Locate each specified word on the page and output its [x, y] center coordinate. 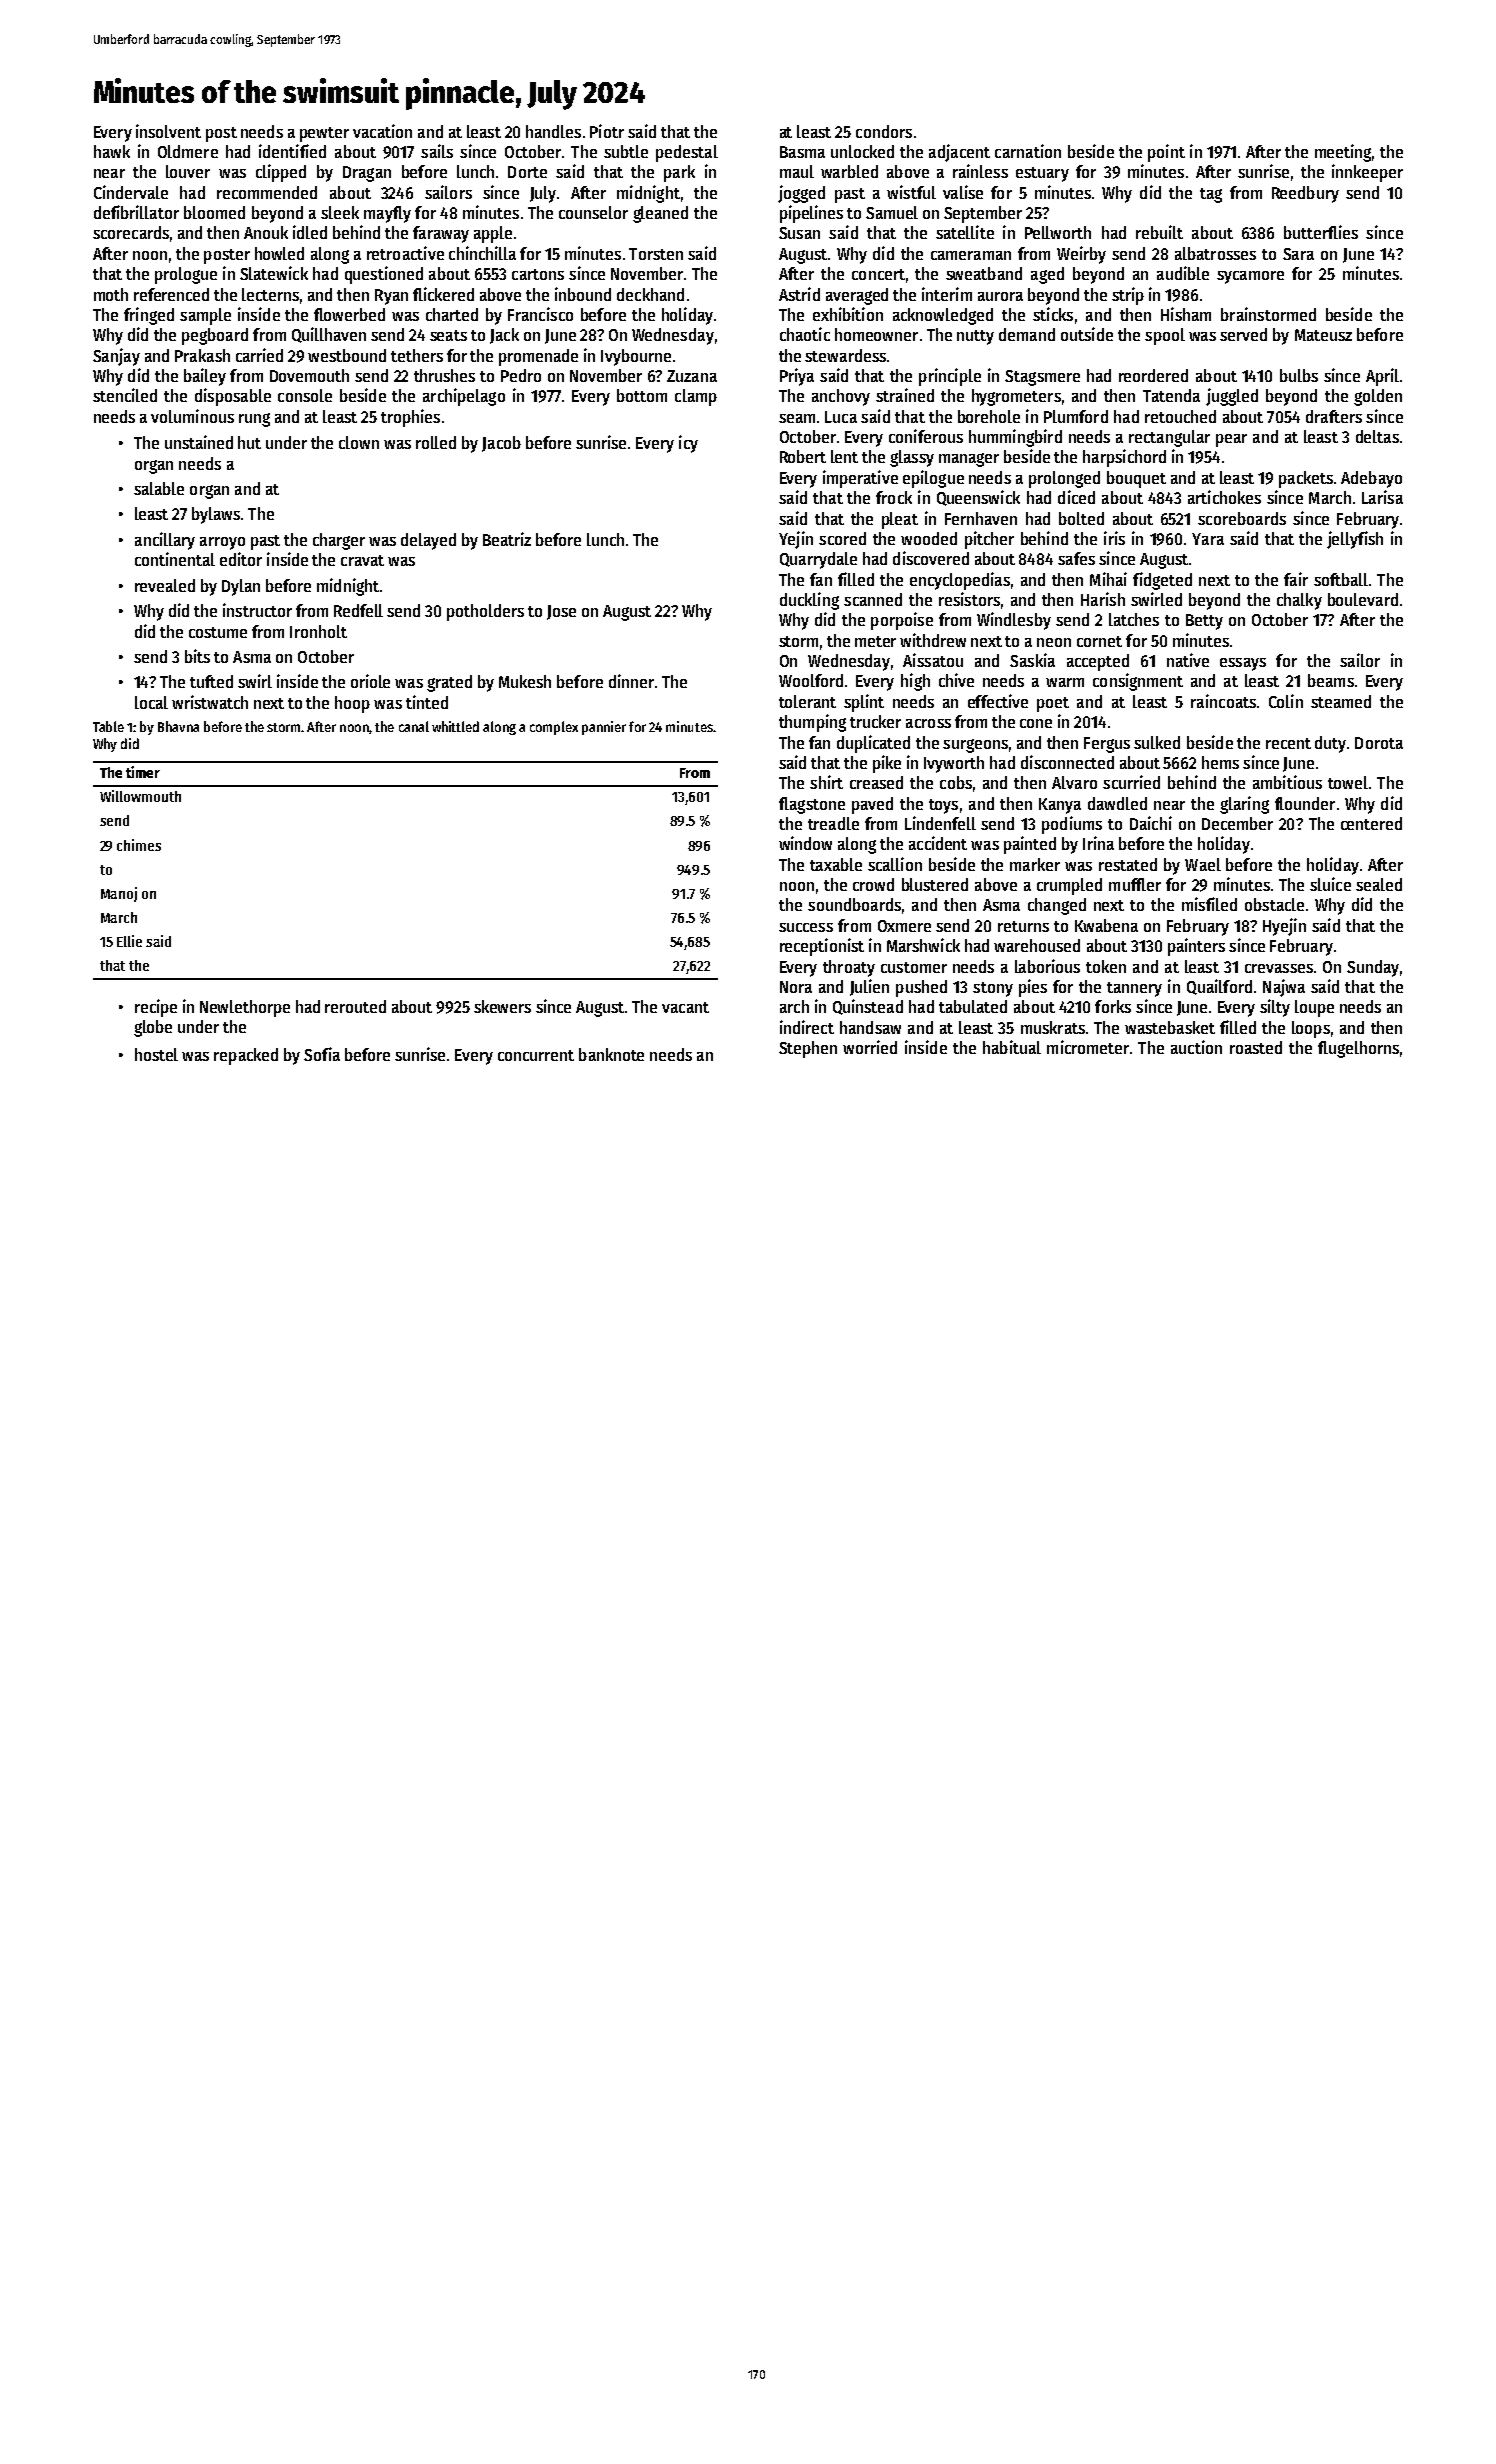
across [928, 723]
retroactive [405, 253]
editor [241, 559]
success [806, 927]
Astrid [799, 294]
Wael [1203, 864]
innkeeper [1367, 173]
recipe [156, 1008]
